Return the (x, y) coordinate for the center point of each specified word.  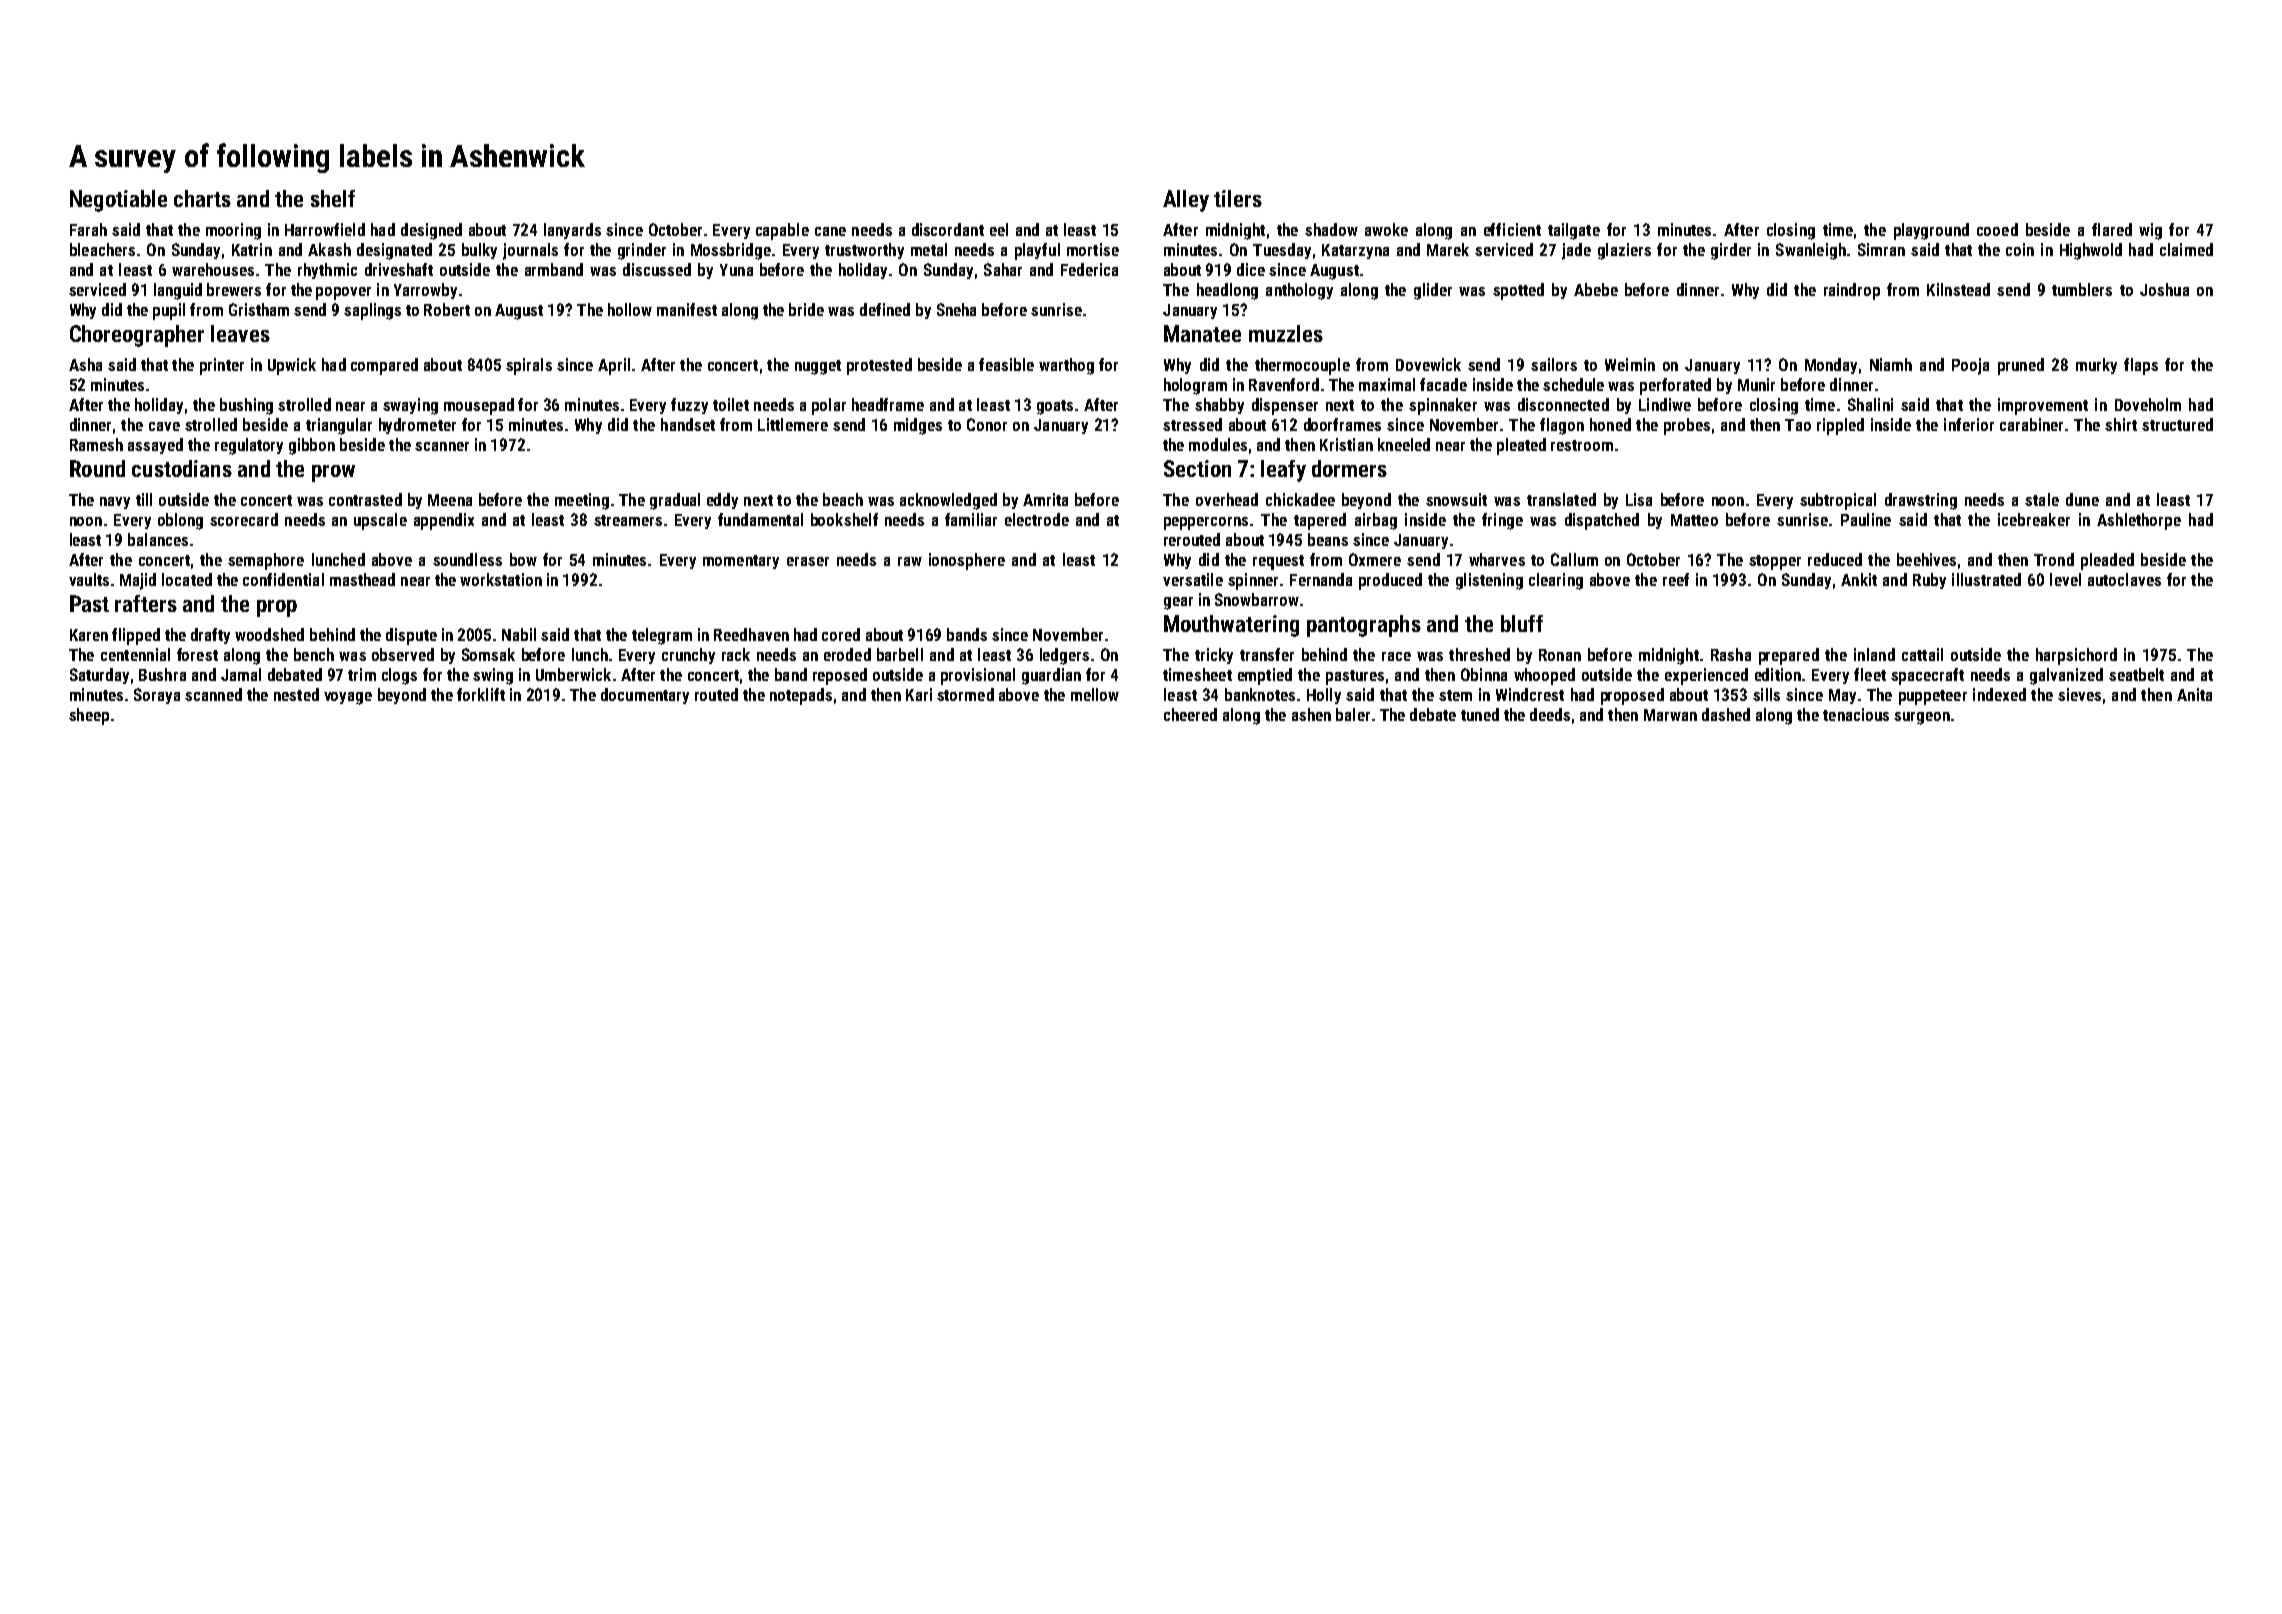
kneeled (1404, 444)
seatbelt (2136, 674)
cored (841, 634)
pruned (2021, 366)
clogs (399, 676)
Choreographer (137, 336)
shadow (1331, 229)
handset (688, 424)
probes (1687, 426)
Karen (89, 635)
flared (2112, 229)
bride (806, 309)
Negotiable (118, 201)
